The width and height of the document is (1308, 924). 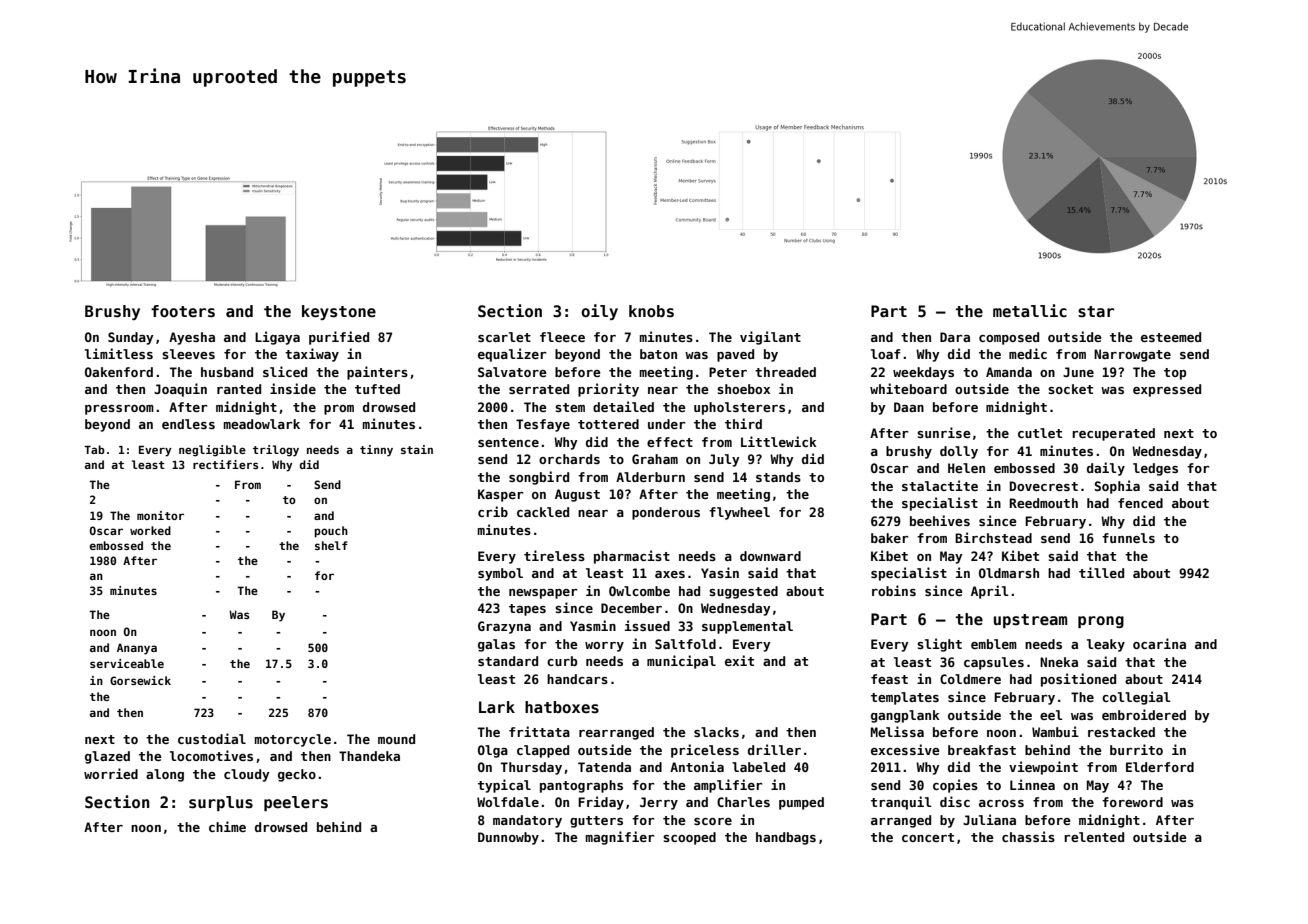 I want to click on exit, so click(x=739, y=660).
